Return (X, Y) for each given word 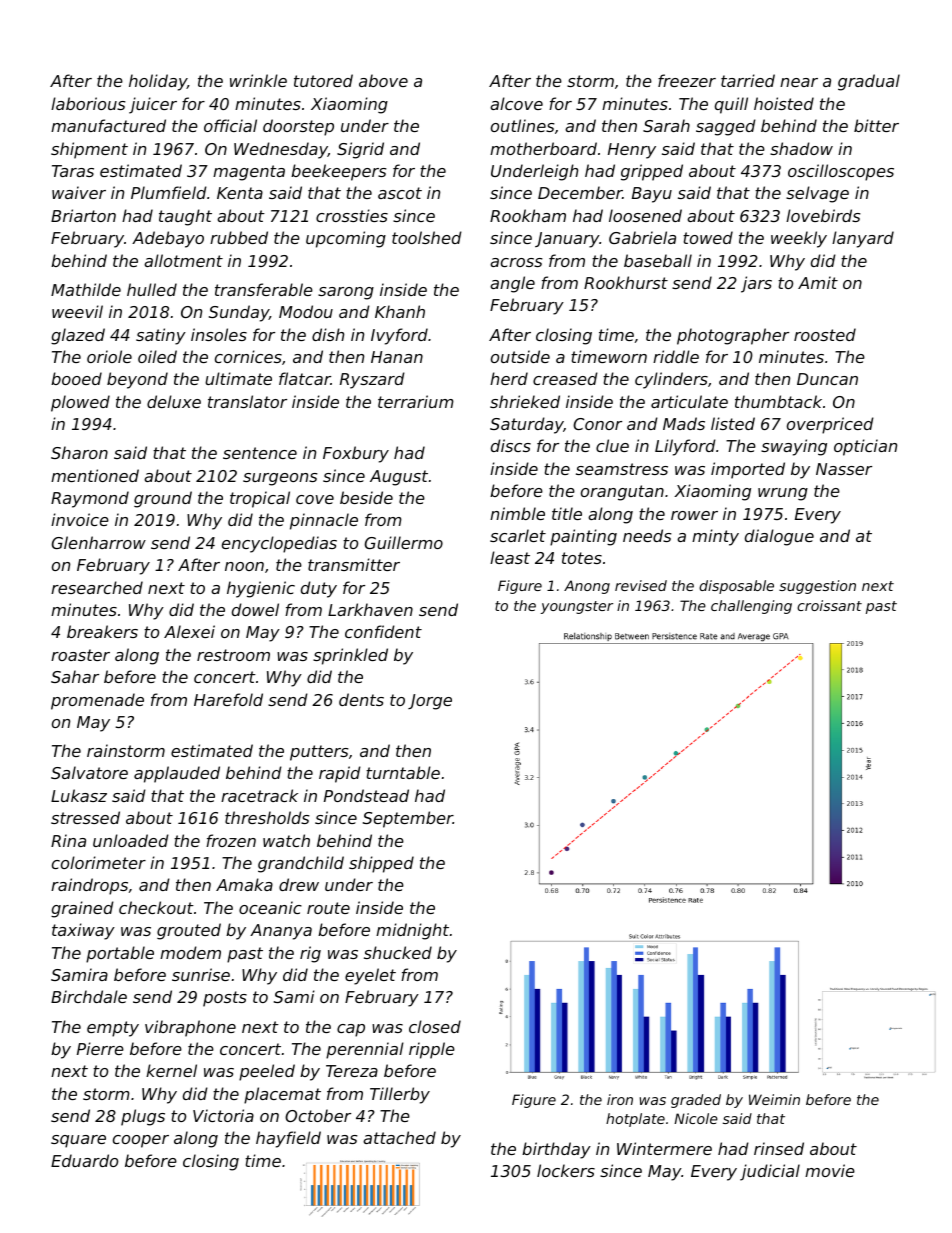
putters (319, 753)
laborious (88, 103)
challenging (751, 607)
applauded (177, 774)
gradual (869, 82)
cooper (141, 1141)
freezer (687, 80)
